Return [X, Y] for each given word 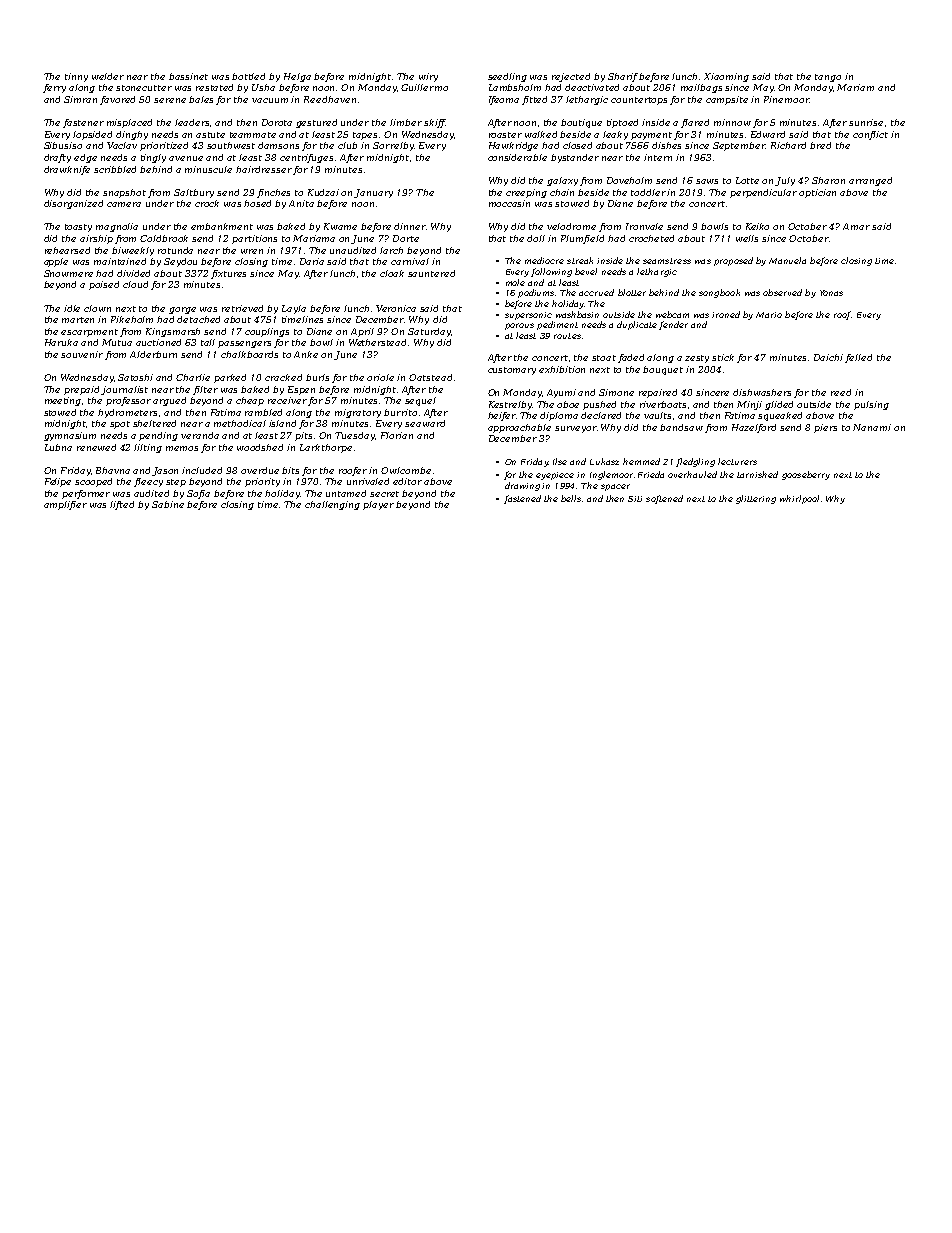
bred [820, 145]
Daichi [828, 357]
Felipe [58, 482]
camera [124, 204]
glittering [756, 499]
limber [406, 122]
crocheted [651, 238]
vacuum [270, 100]
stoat [604, 358]
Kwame [340, 226]
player [378, 505]
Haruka [61, 342]
